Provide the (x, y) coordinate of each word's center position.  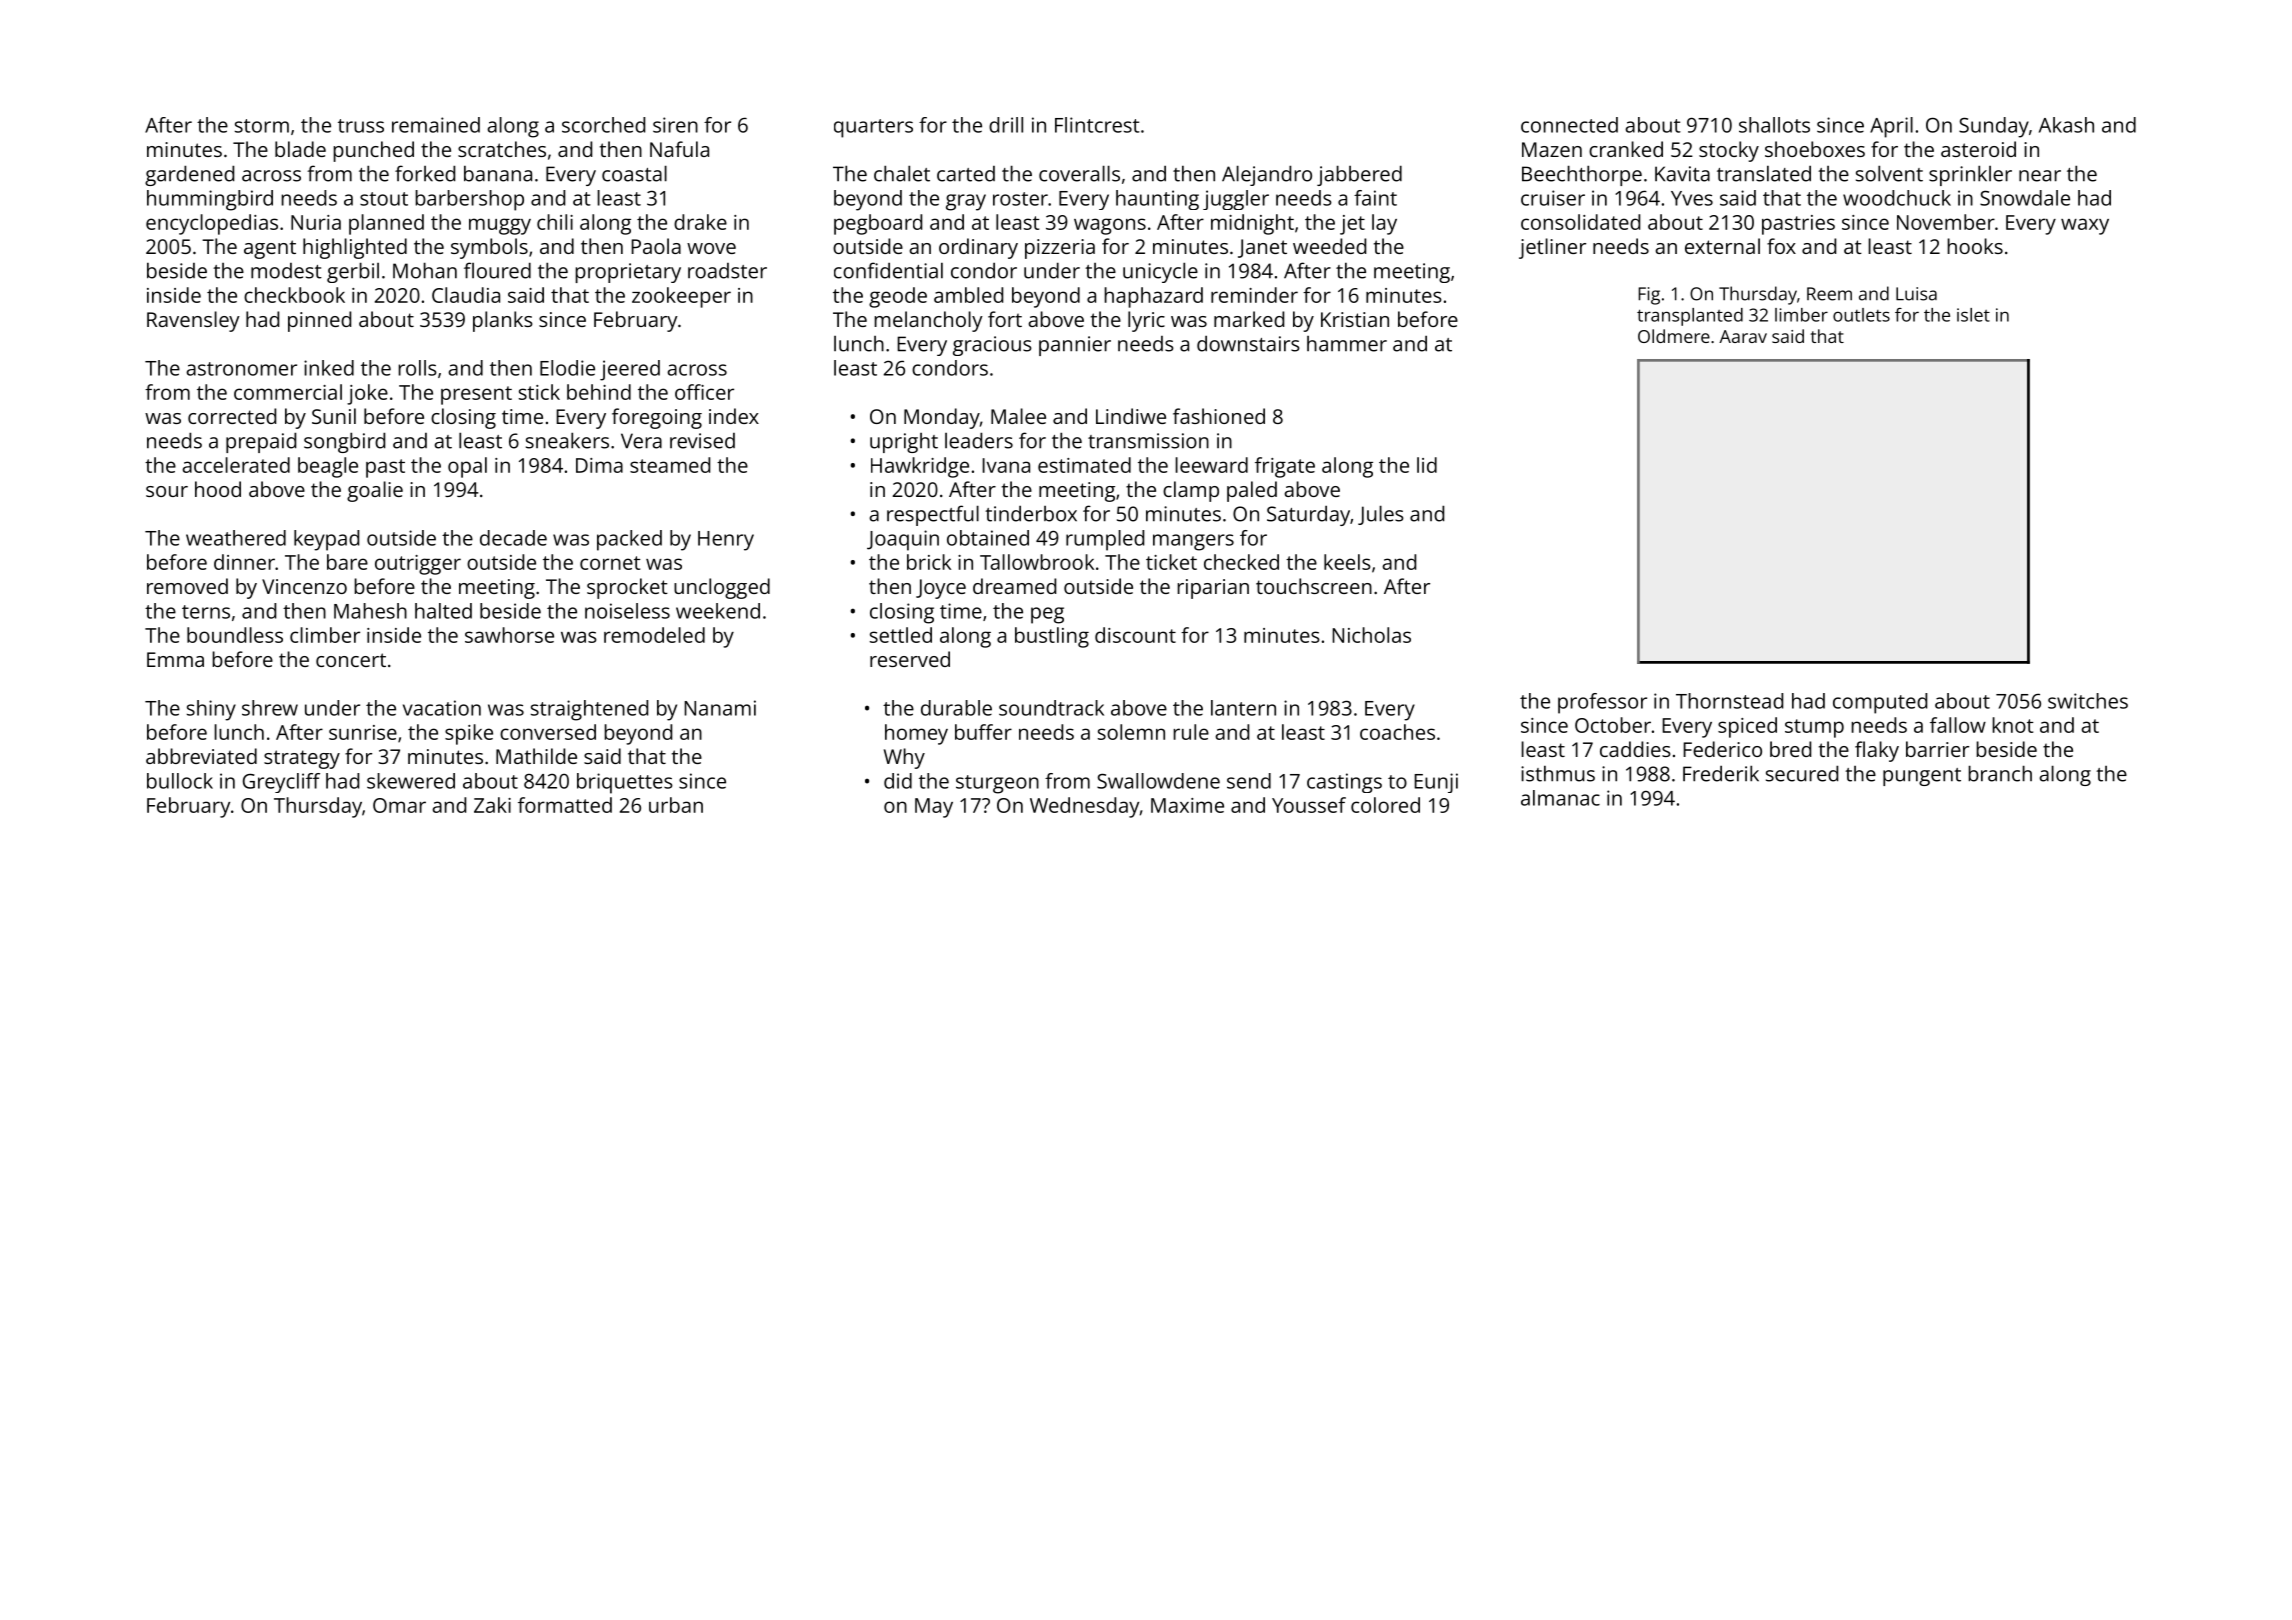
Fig (1649, 296)
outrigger (418, 565)
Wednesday (1084, 807)
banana (498, 173)
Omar (399, 805)
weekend (718, 611)
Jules (1381, 515)
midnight (1252, 224)
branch (2000, 773)
